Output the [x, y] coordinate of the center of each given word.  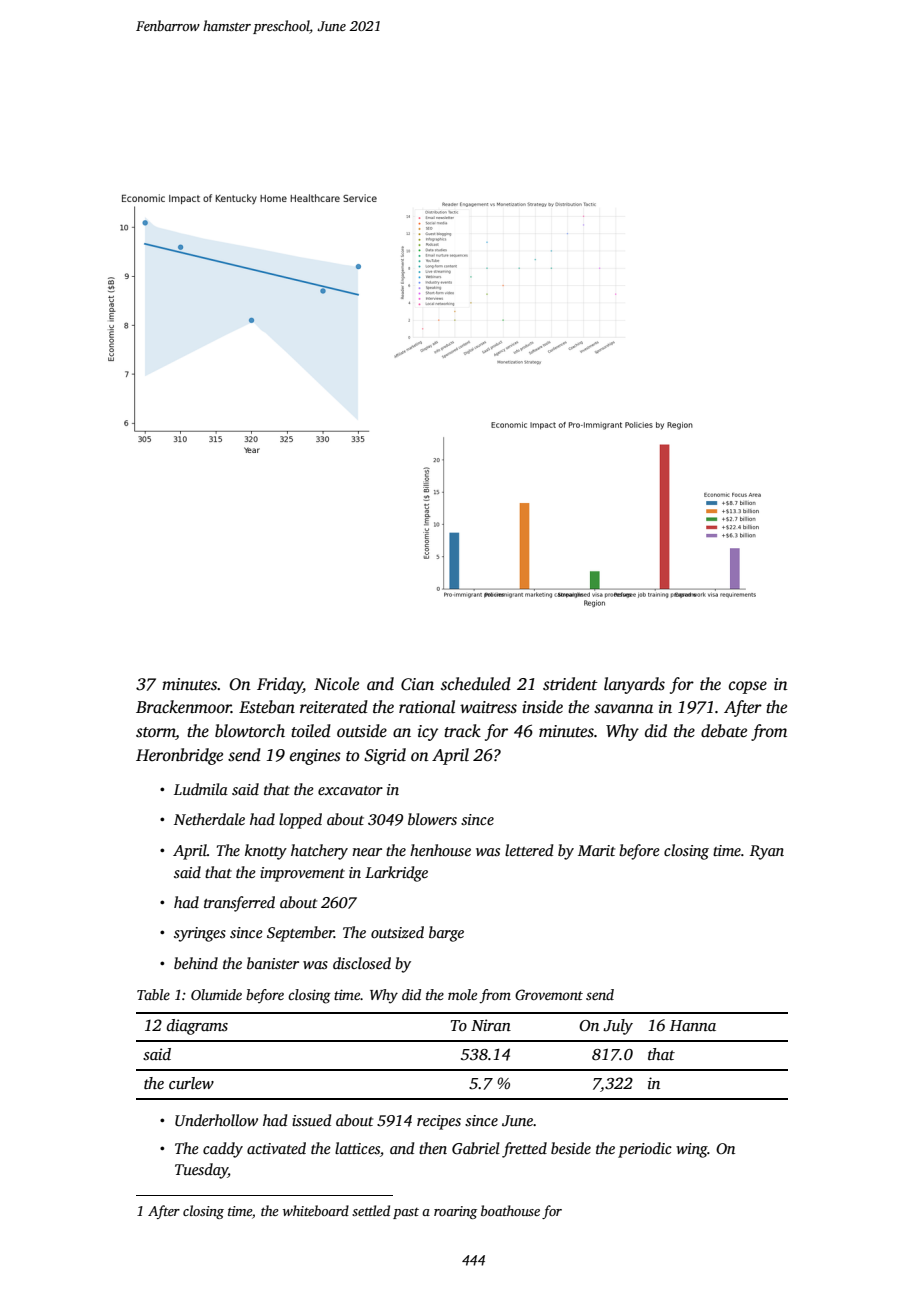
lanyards [634, 685]
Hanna [693, 1025]
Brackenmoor [183, 707]
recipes [439, 1122]
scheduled [476, 684]
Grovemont [549, 994]
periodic [645, 1150]
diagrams [197, 1027]
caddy [223, 1150]
